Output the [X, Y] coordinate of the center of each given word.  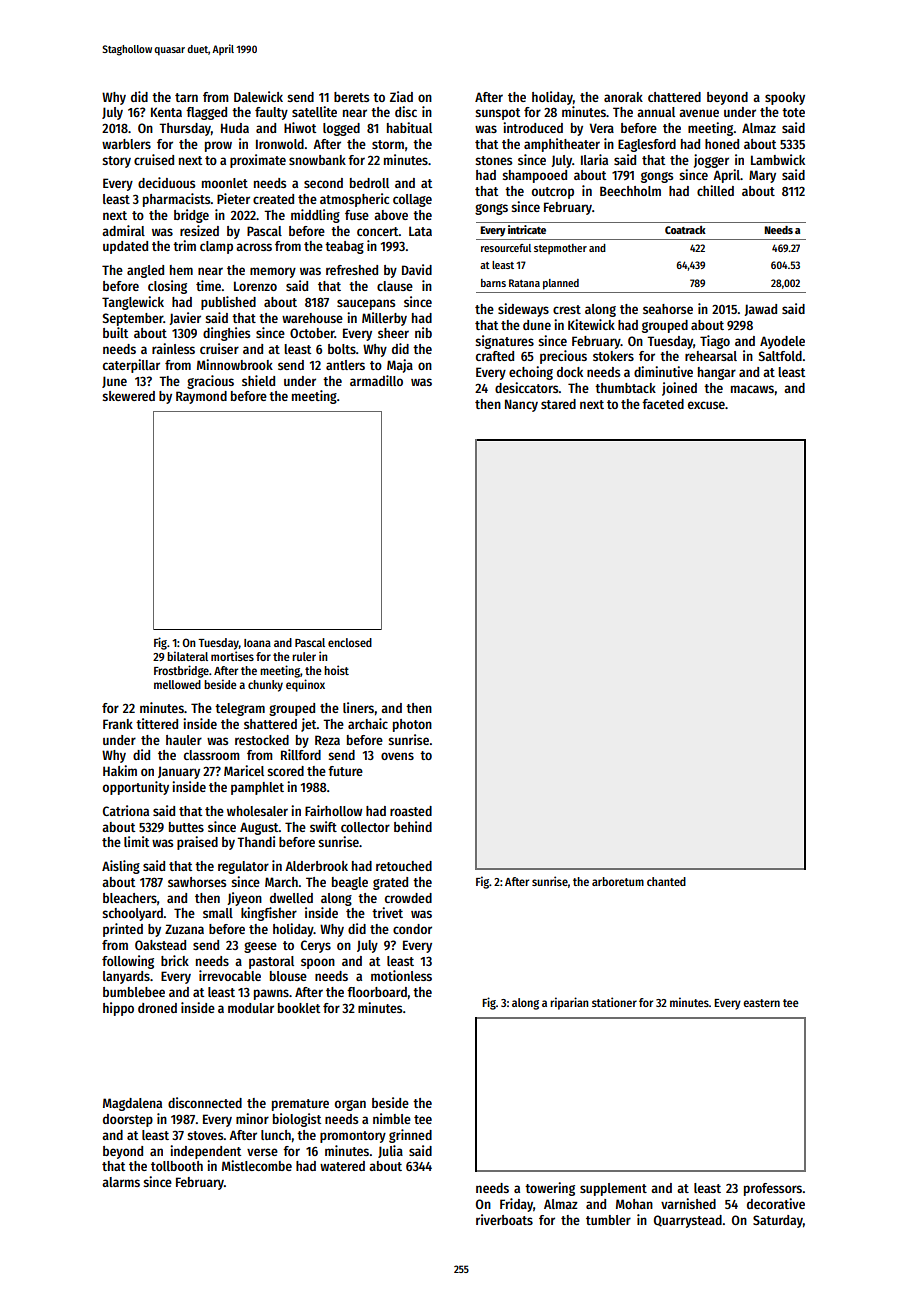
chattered [674, 97]
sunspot [497, 114]
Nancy [521, 405]
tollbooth [177, 1166]
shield [258, 380]
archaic [368, 723]
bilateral [187, 656]
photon [412, 725]
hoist [336, 670]
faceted [663, 404]
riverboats [504, 1219]
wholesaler [257, 811]
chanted [666, 881]
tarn [186, 97]
